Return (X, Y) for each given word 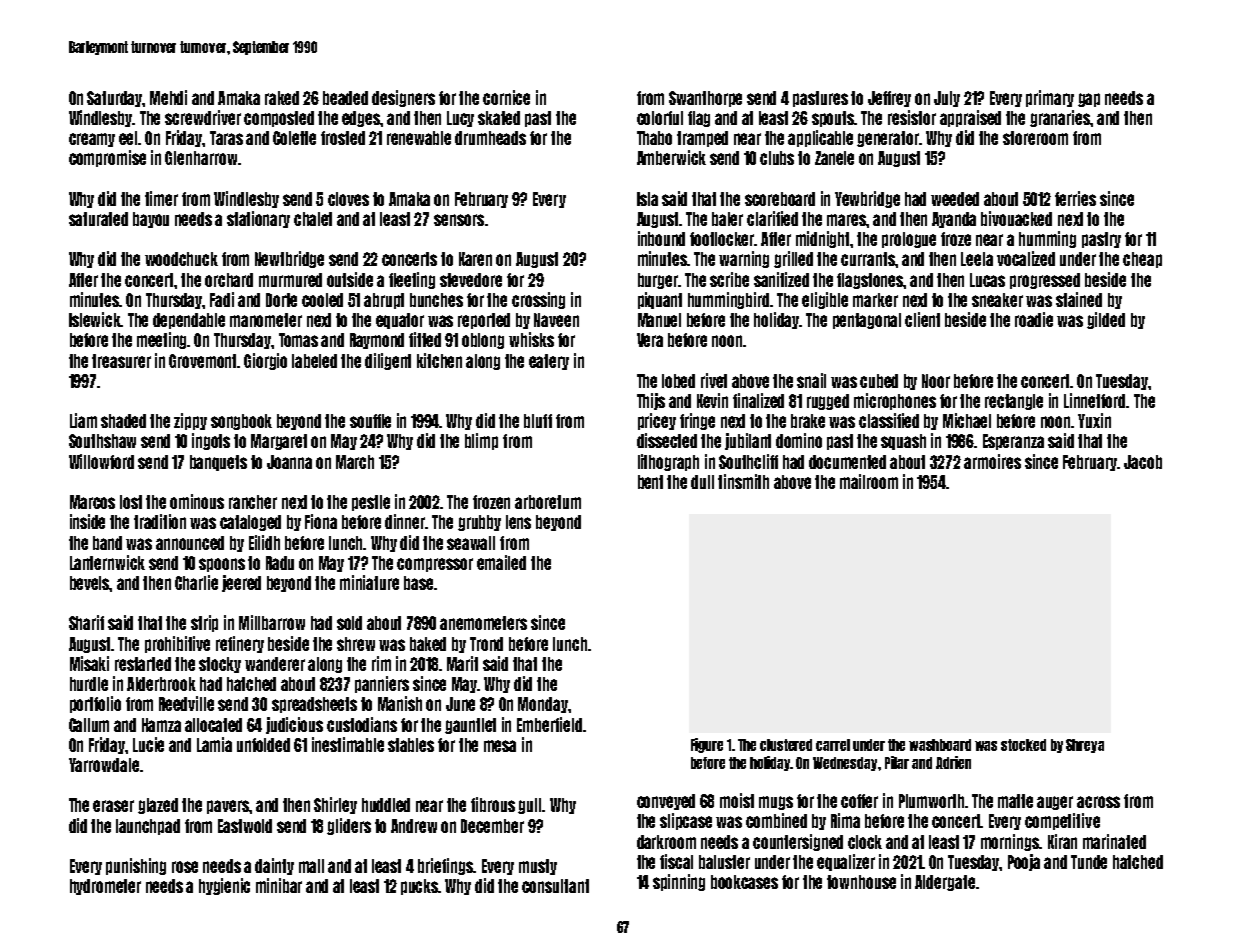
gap (1089, 100)
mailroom (869, 481)
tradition (160, 521)
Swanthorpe (705, 99)
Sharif (86, 622)
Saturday (115, 99)
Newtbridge (289, 259)
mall (311, 866)
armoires (992, 461)
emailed (501, 562)
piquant (660, 300)
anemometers (483, 623)
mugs (776, 803)
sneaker (997, 300)
